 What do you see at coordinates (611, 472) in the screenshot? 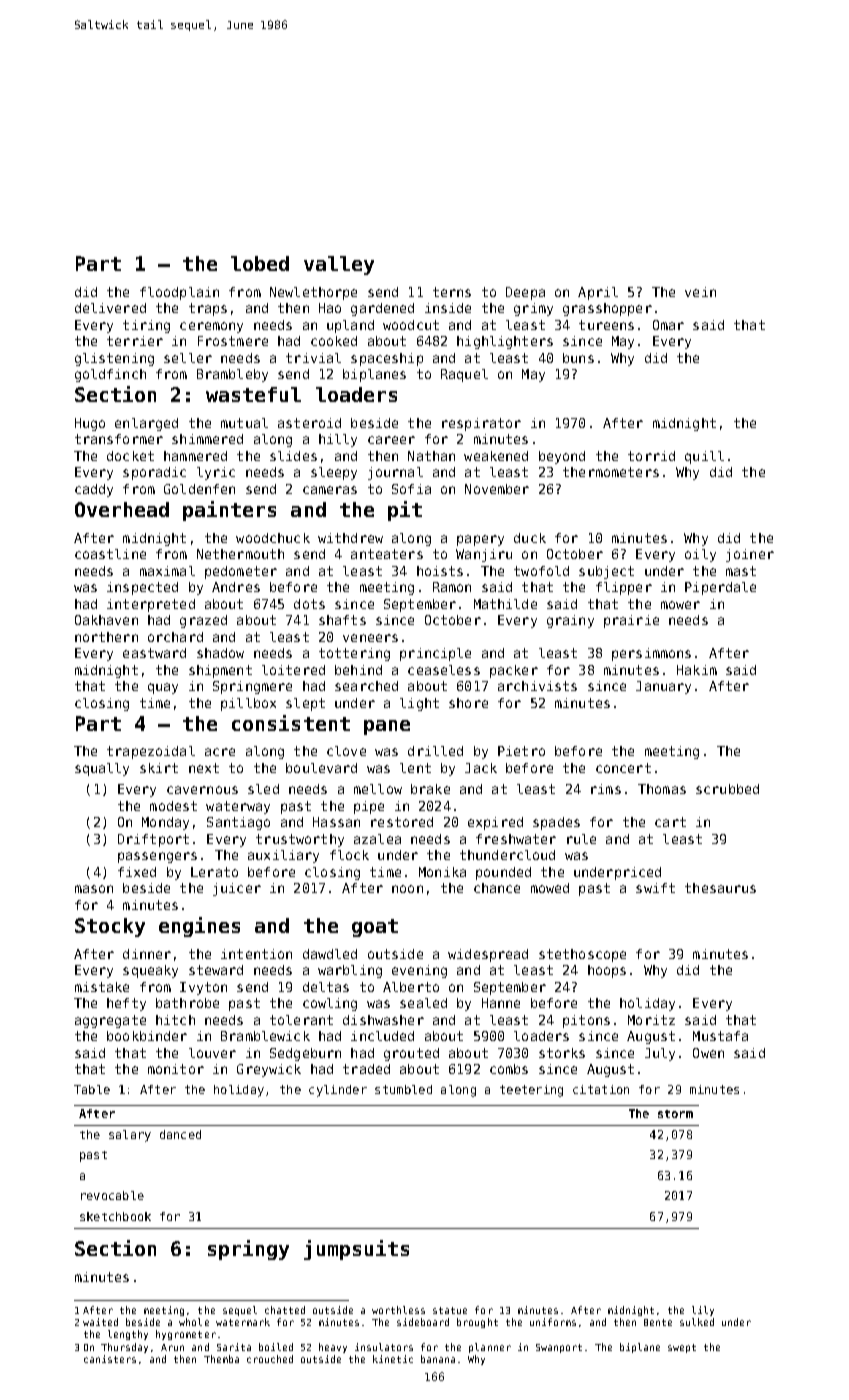
I see `thermometers` at bounding box center [611, 472].
